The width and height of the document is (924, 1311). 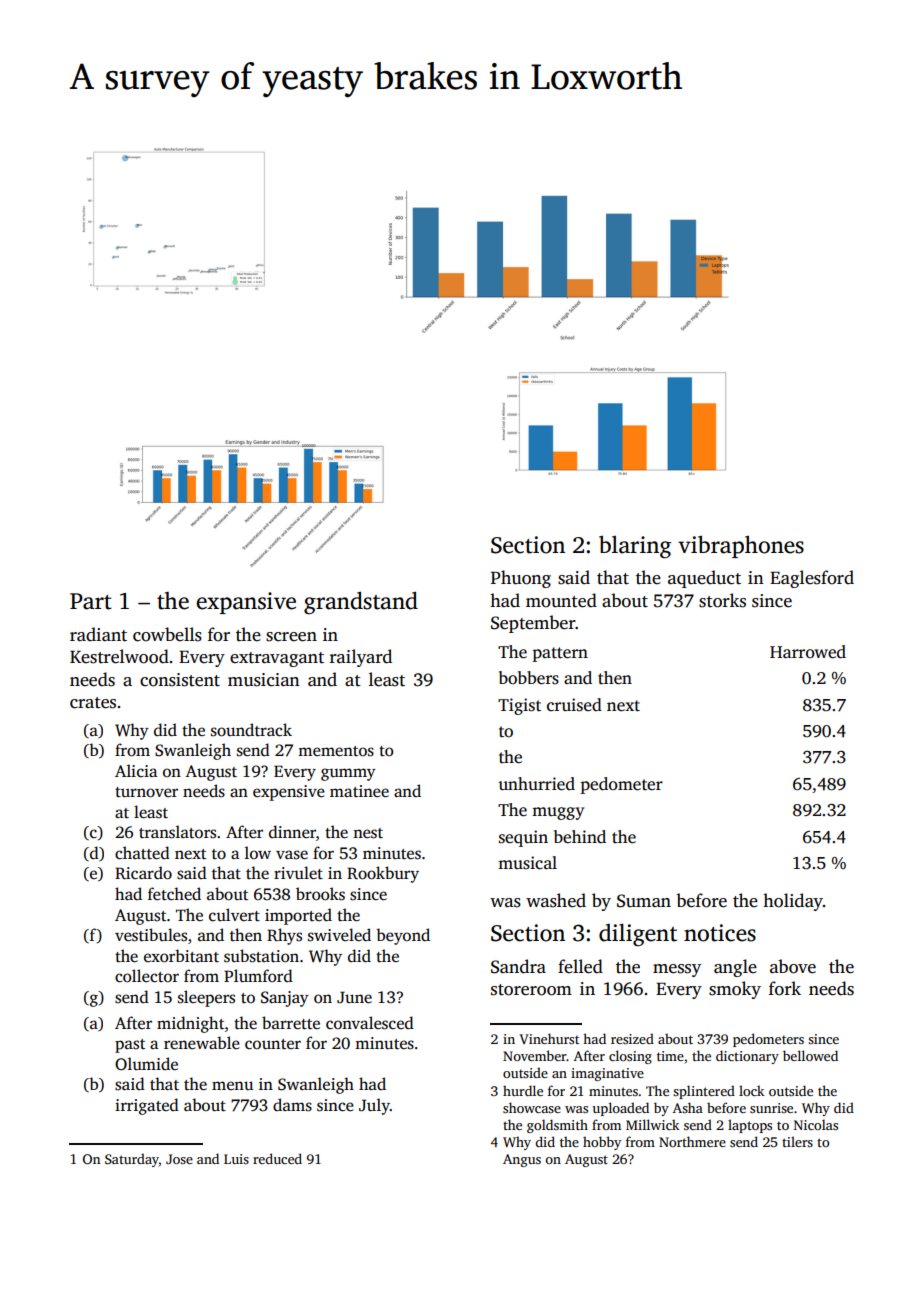 What do you see at coordinates (808, 652) in the document?
I see `Harrowed` at bounding box center [808, 652].
